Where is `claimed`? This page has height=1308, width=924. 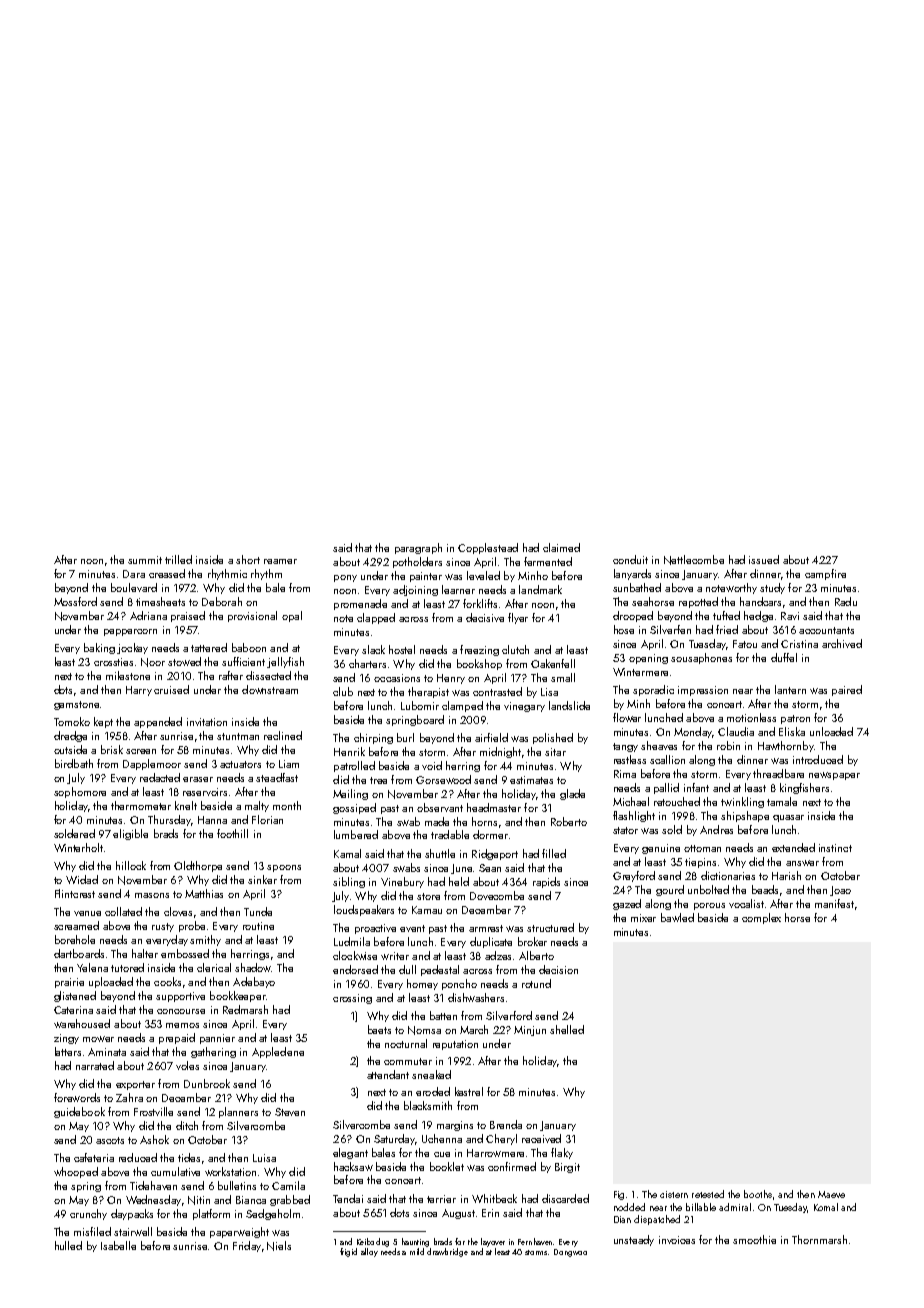
claimed is located at coordinates (561, 547).
